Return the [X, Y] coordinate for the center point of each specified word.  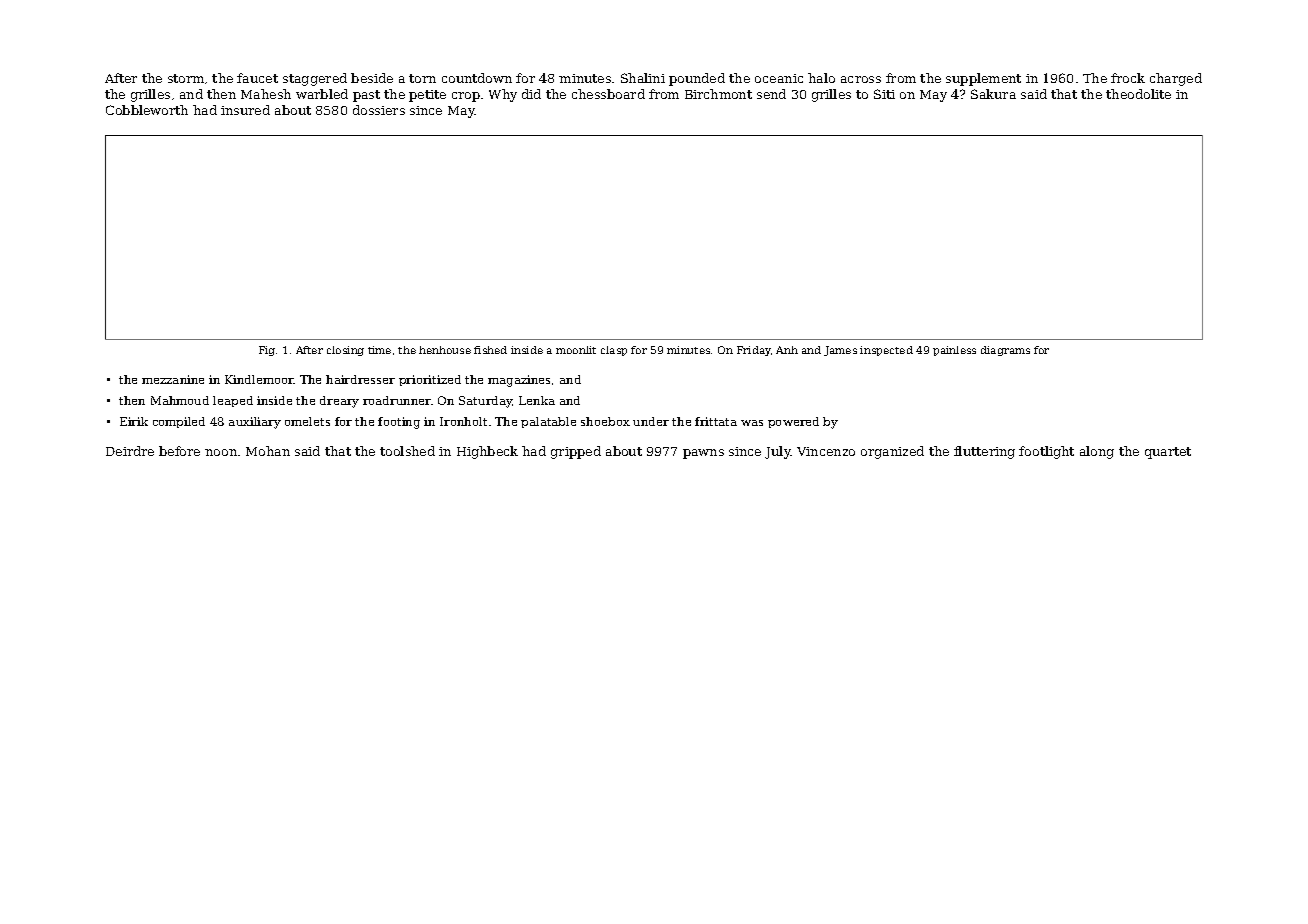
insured [245, 110]
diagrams [1005, 351]
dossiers [379, 110]
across [861, 79]
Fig [267, 351]
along [1097, 452]
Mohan [268, 451]
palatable [548, 422]
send [771, 94]
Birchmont [718, 94]
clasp [614, 351]
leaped [233, 401]
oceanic [779, 78]
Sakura [993, 94]
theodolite [1138, 94]
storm [186, 78]
